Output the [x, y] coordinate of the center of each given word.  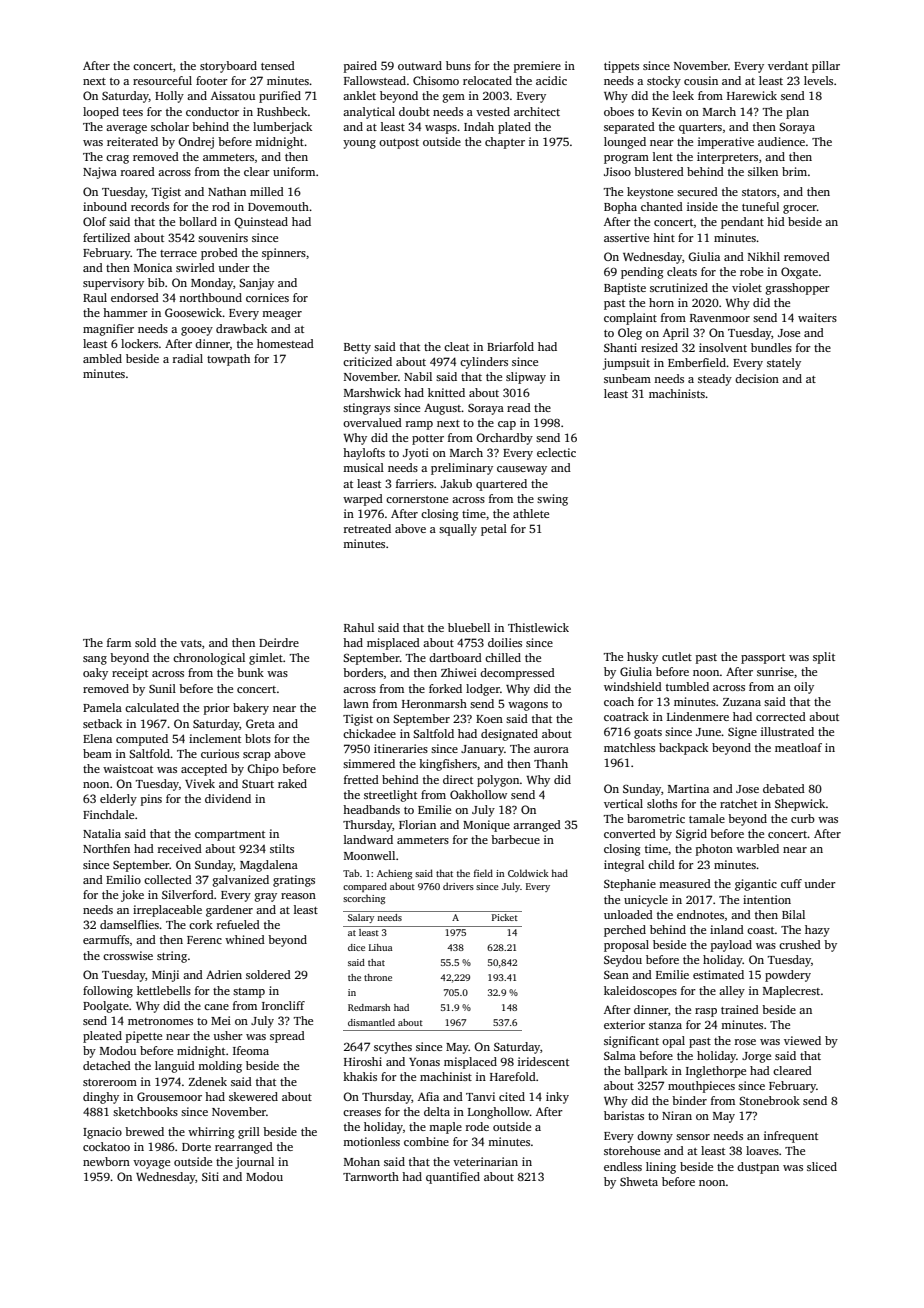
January [482, 750]
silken [763, 171]
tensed [278, 65]
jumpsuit [626, 364]
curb [803, 818]
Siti [210, 1176]
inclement [215, 738]
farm [119, 642]
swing [552, 500]
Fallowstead [375, 80]
